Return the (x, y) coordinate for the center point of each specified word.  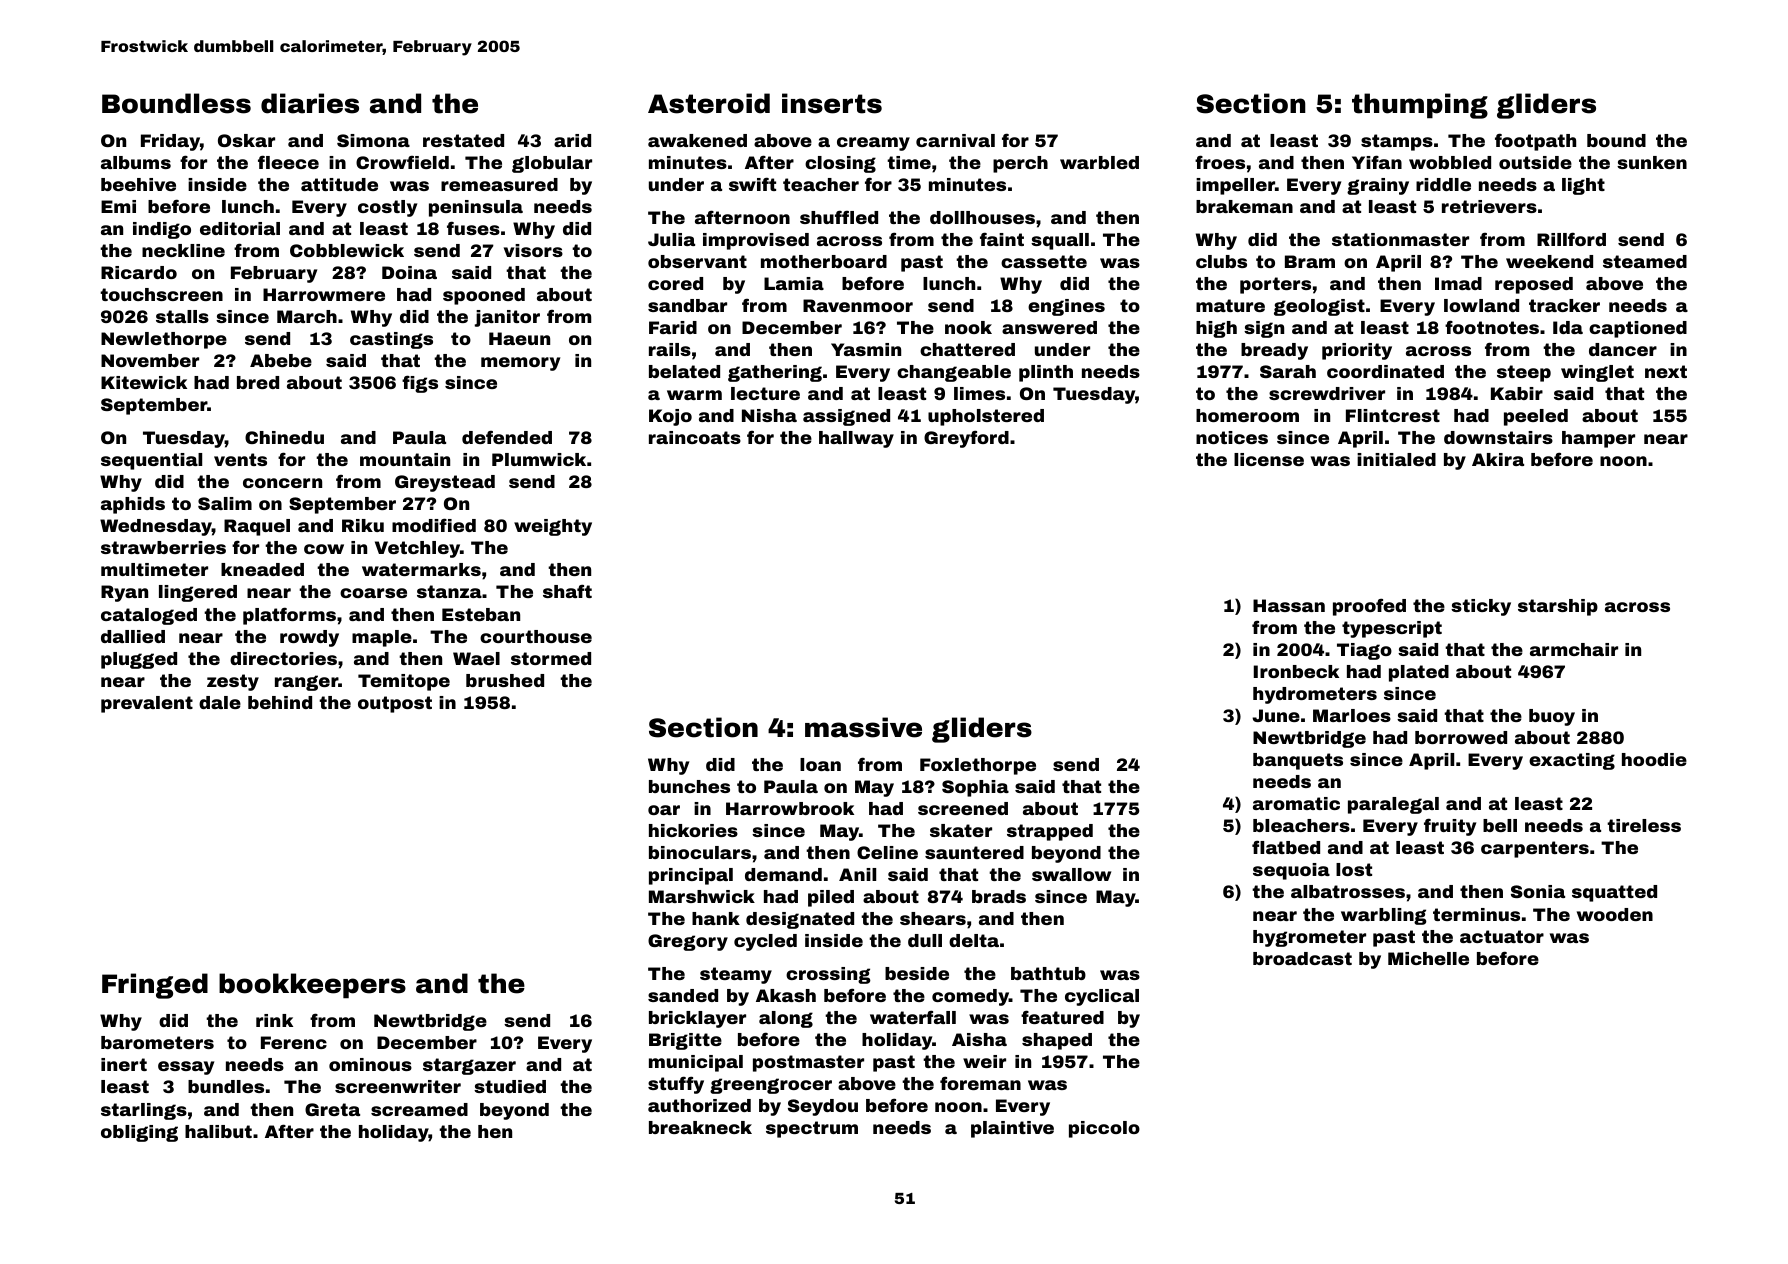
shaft (567, 591)
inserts (832, 103)
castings (391, 340)
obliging (139, 1133)
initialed (1396, 459)
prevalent (147, 704)
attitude (339, 184)
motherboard (824, 261)
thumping (1420, 106)
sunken (1652, 162)
